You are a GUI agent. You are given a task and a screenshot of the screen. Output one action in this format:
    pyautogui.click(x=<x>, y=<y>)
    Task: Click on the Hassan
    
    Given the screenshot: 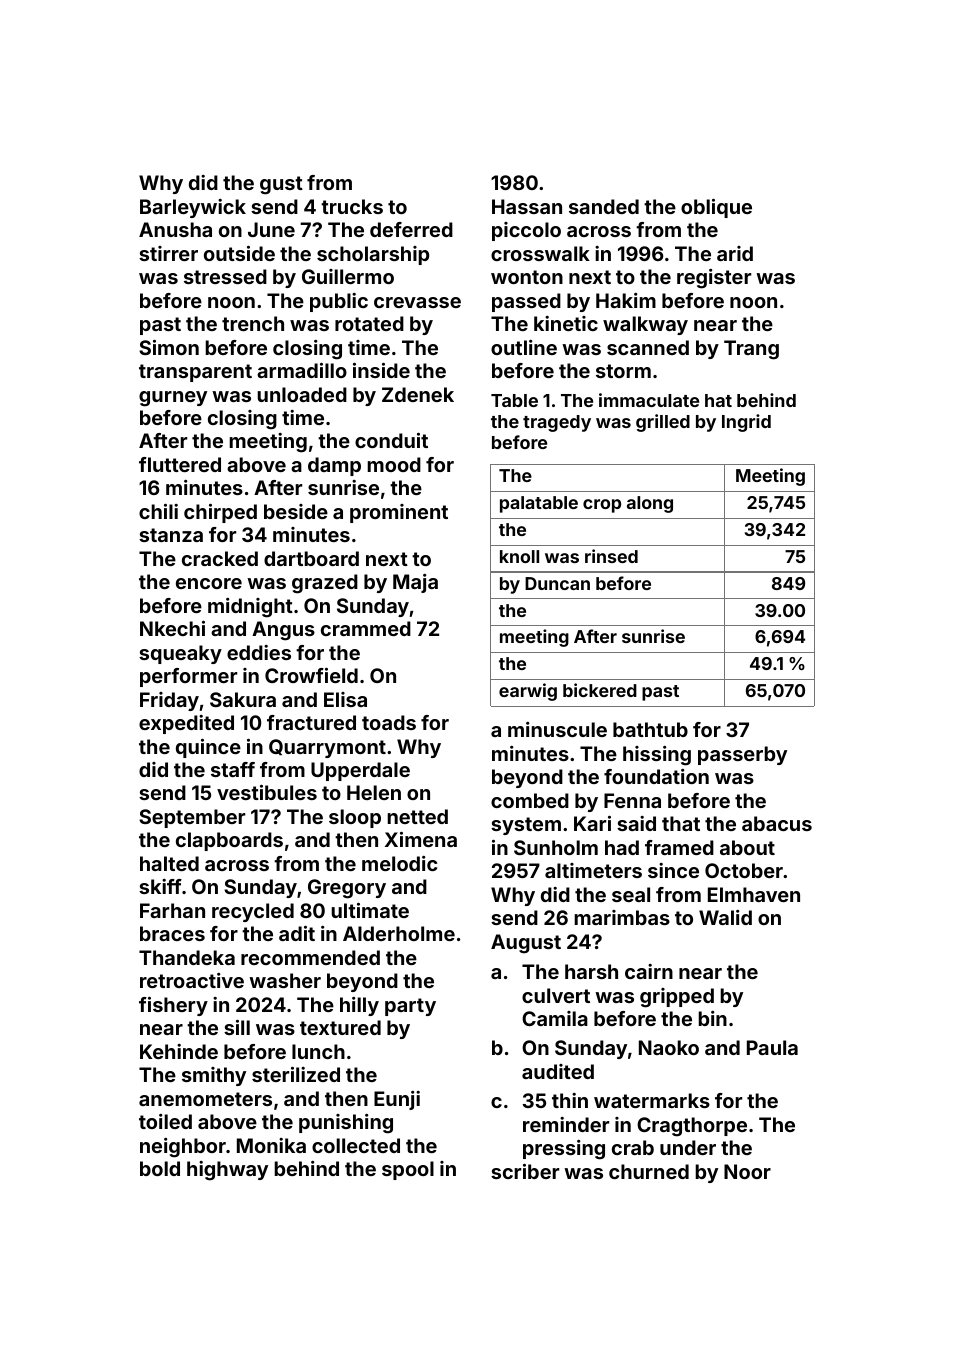 What is the action you would take?
    pyautogui.click(x=527, y=206)
